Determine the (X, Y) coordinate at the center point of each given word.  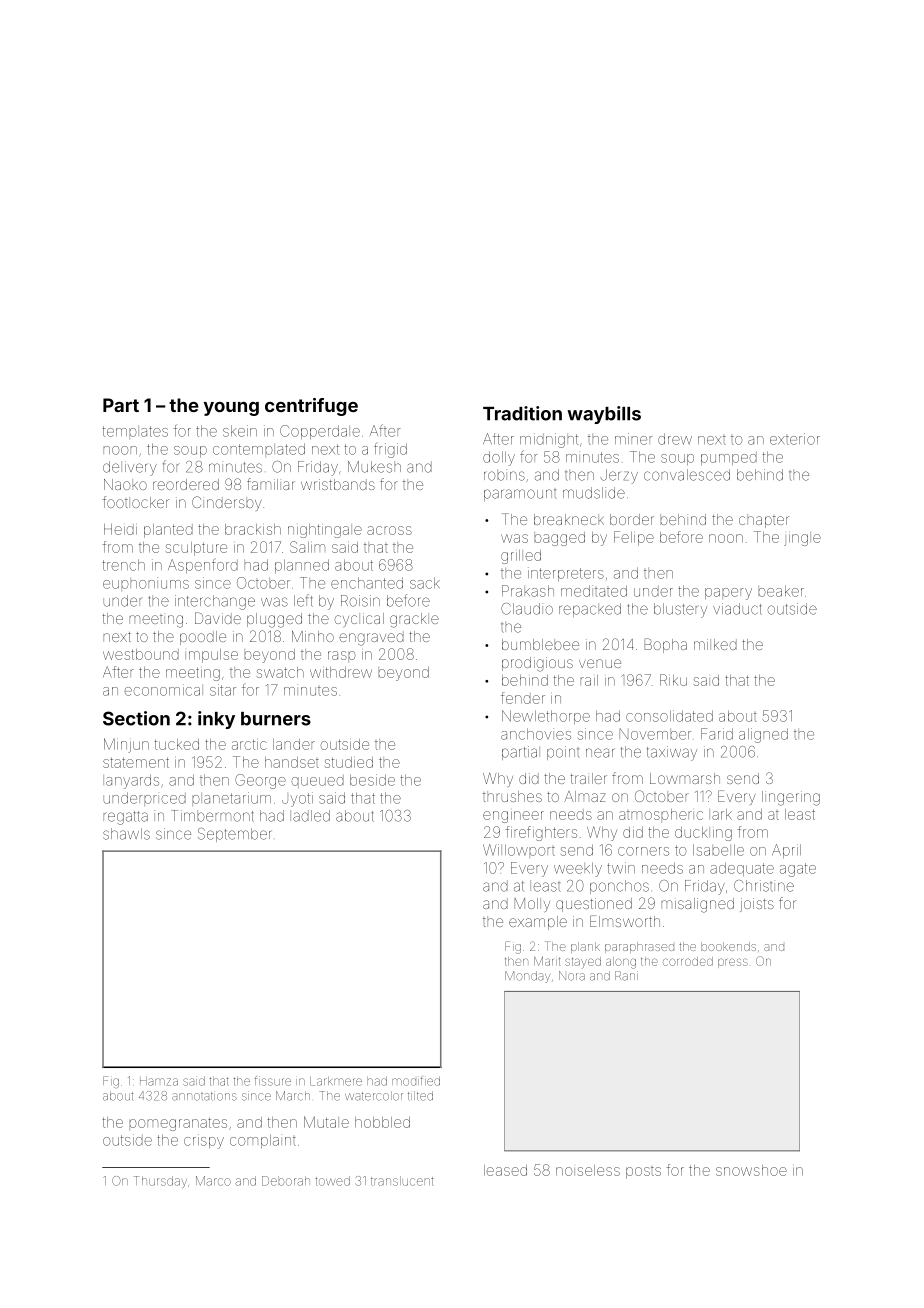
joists (757, 905)
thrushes (512, 796)
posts (643, 1173)
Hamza (159, 1081)
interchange (215, 602)
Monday (527, 977)
